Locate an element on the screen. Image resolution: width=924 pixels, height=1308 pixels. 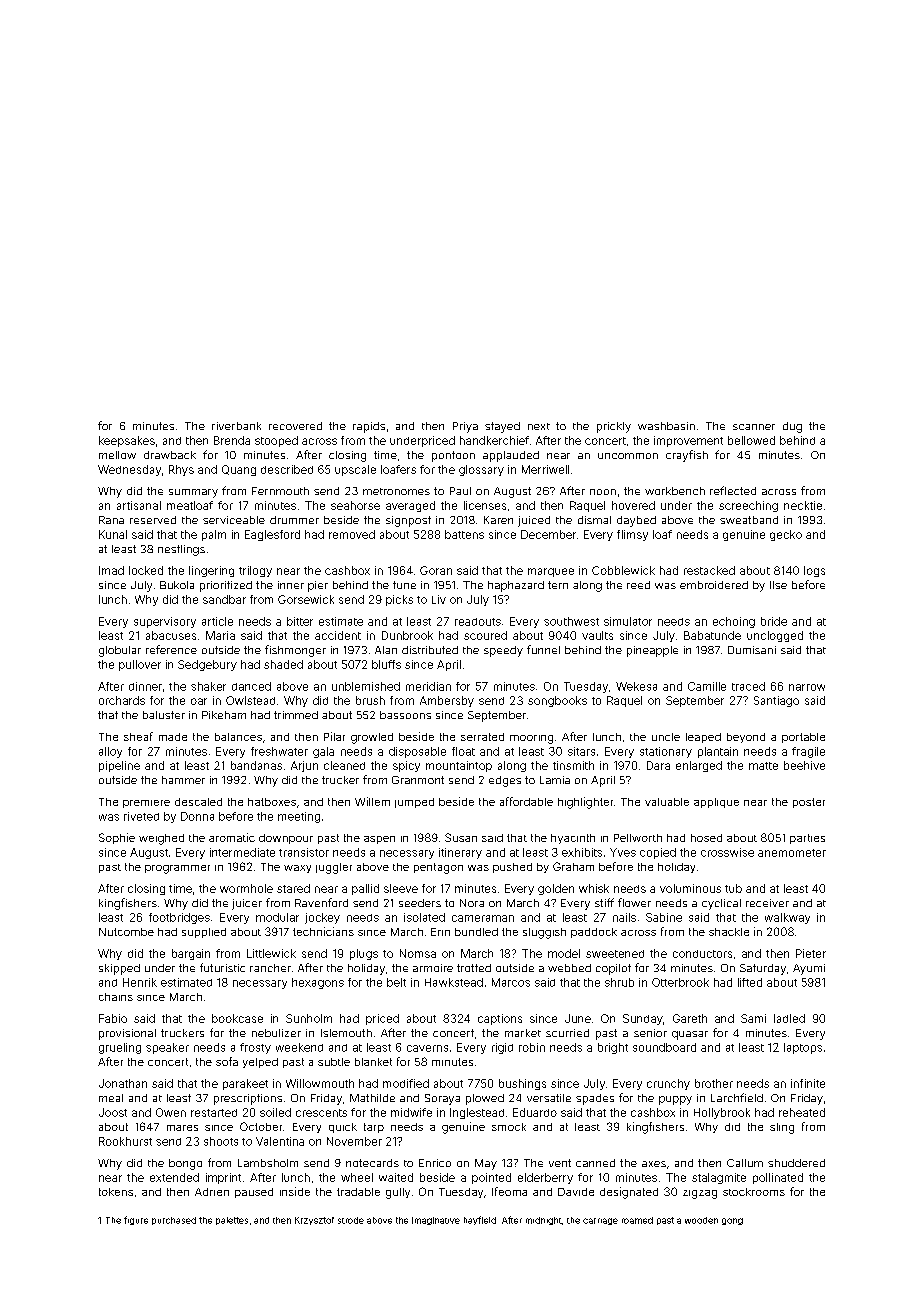
bargain is located at coordinates (191, 954).
